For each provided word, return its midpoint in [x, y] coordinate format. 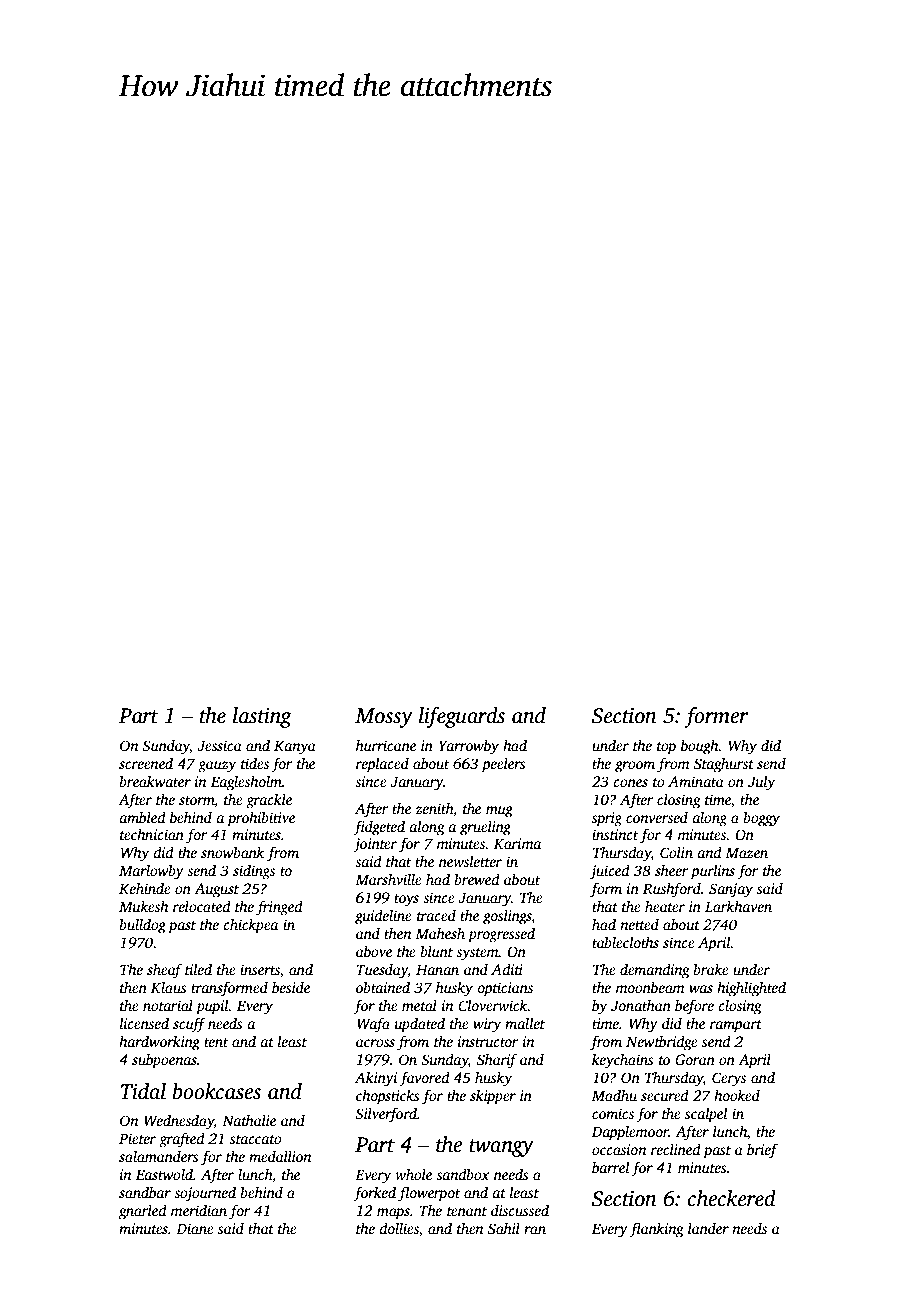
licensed [144, 1023]
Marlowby [151, 872]
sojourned [205, 1194]
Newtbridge [662, 1043]
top [666, 748]
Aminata [696, 781]
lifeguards [462, 717]
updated [420, 1025]
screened [146, 763]
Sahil [504, 1228]
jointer [375, 845]
